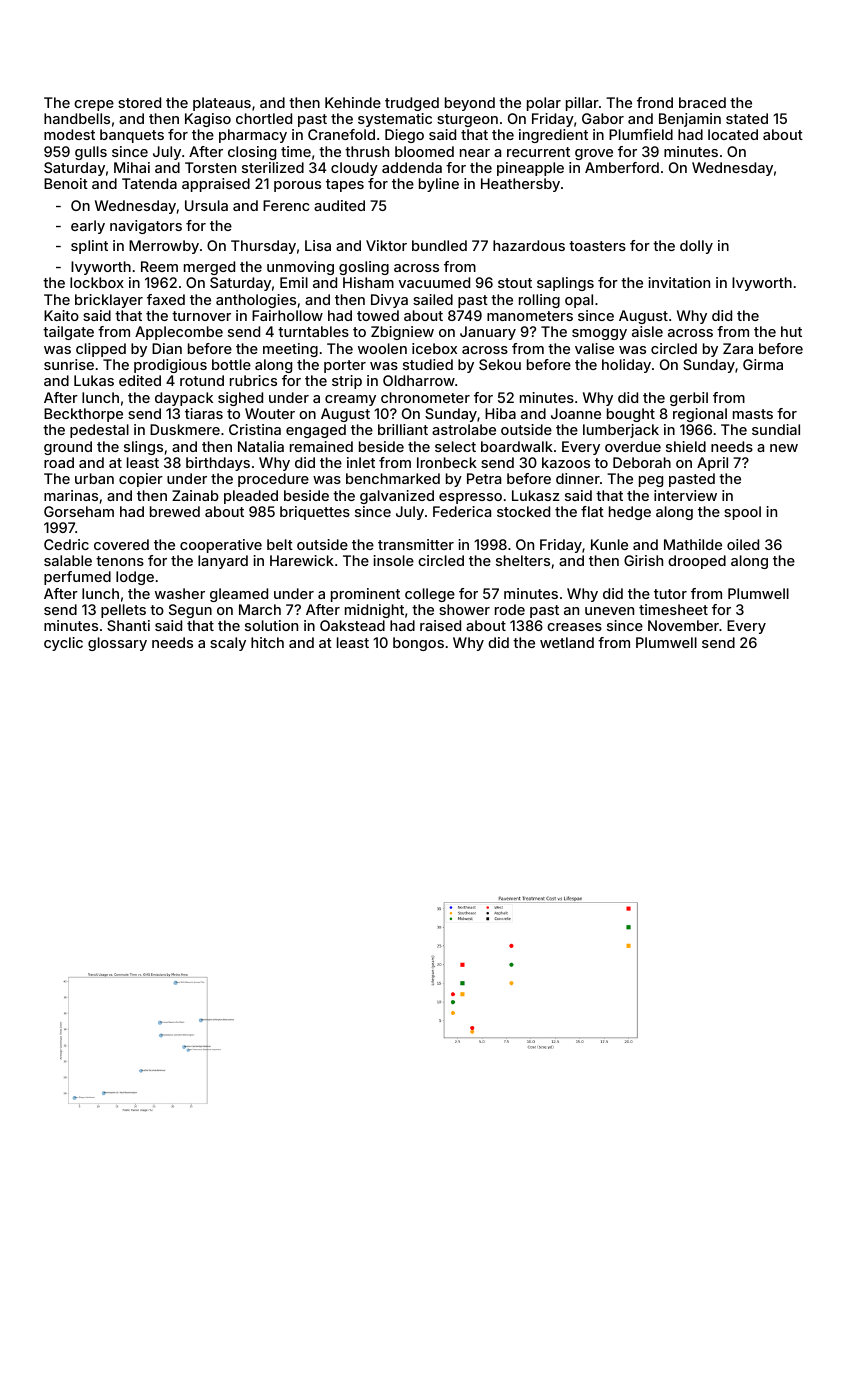 The image size is (849, 1400). I want to click on Girish, so click(643, 560).
